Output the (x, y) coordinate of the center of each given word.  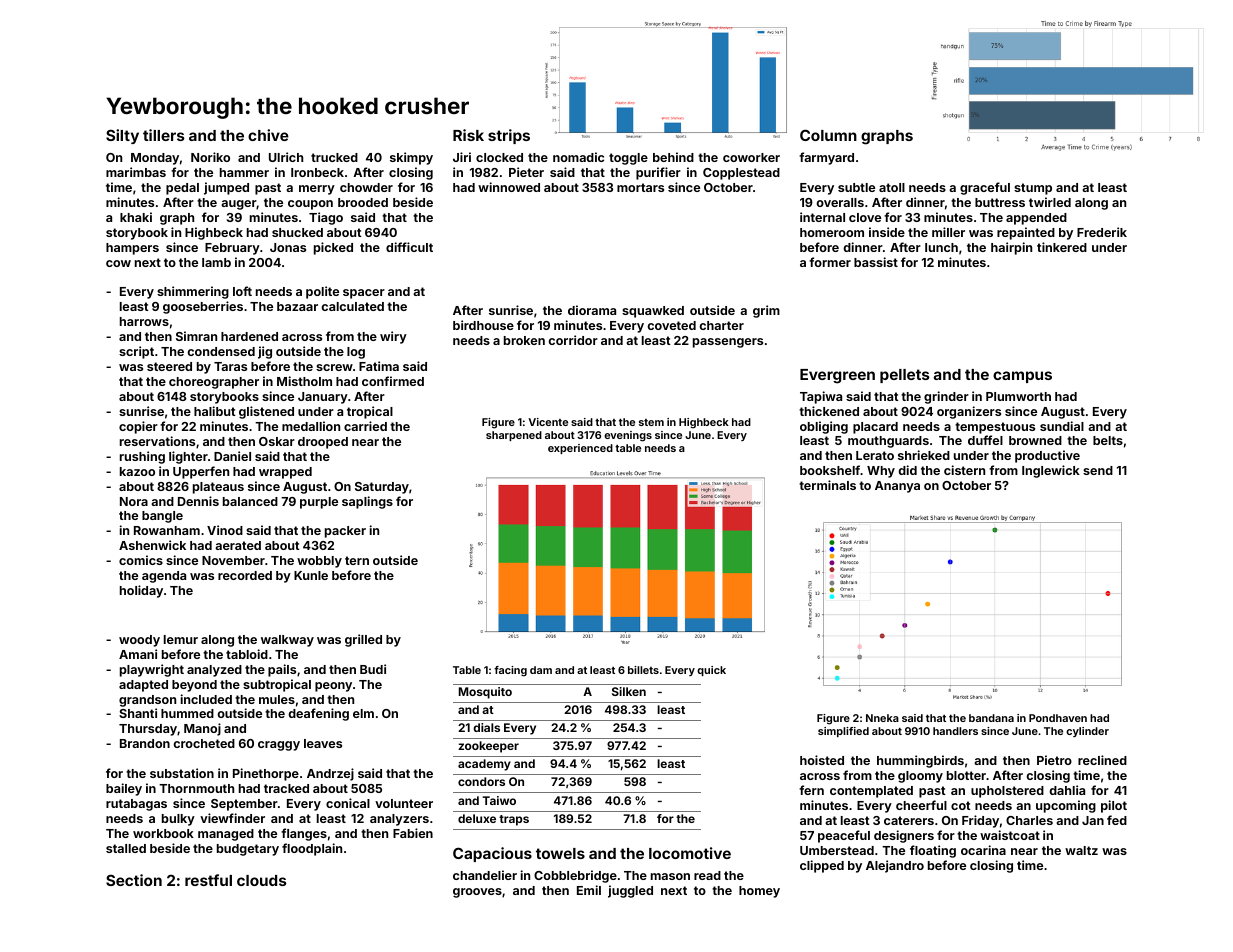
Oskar (277, 441)
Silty (122, 136)
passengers (728, 343)
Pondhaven (1058, 718)
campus (1022, 377)
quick (711, 671)
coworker (751, 157)
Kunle (311, 575)
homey (759, 892)
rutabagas (136, 805)
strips (509, 136)
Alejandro (895, 866)
